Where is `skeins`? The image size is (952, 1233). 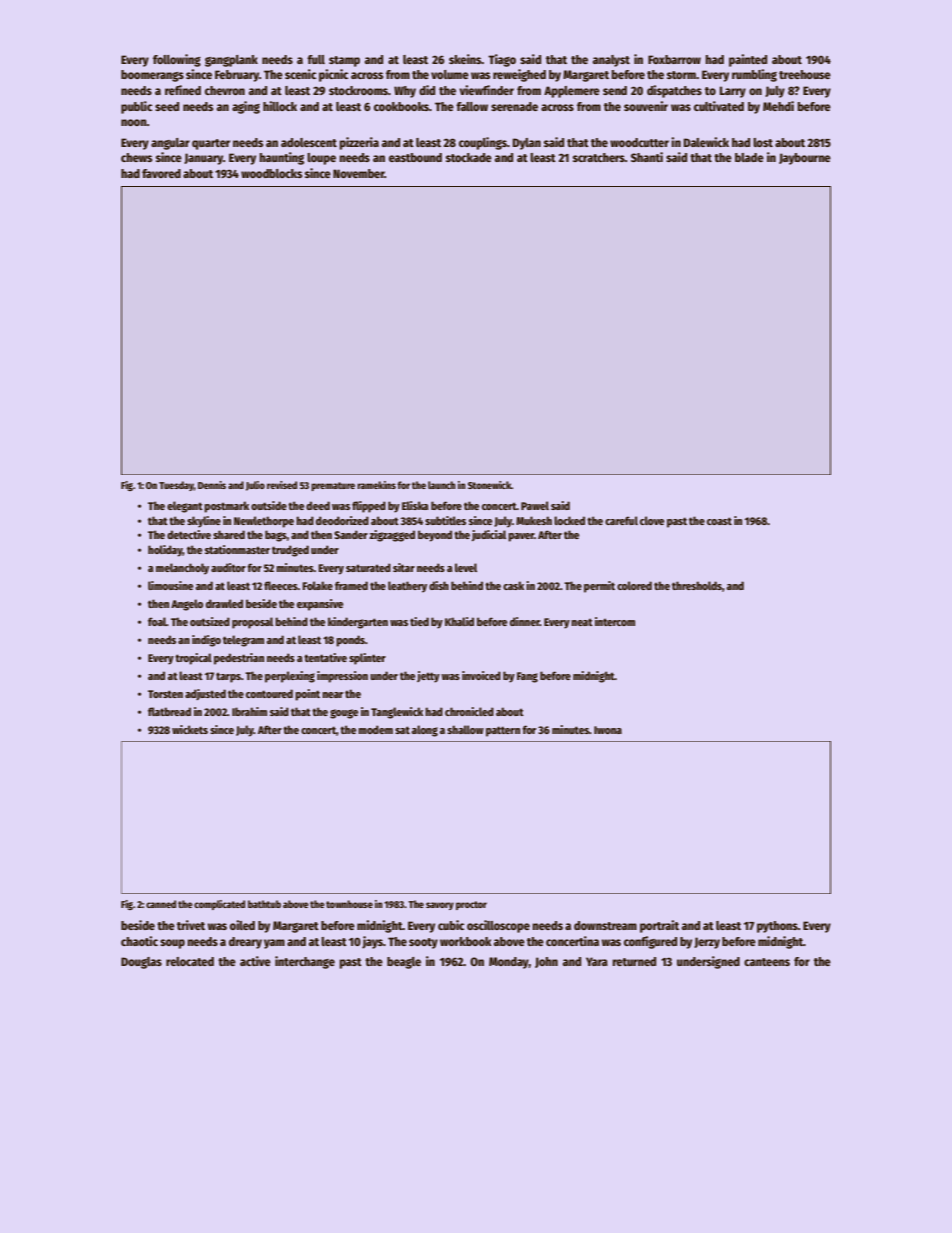 skeins is located at coordinates (465, 59).
